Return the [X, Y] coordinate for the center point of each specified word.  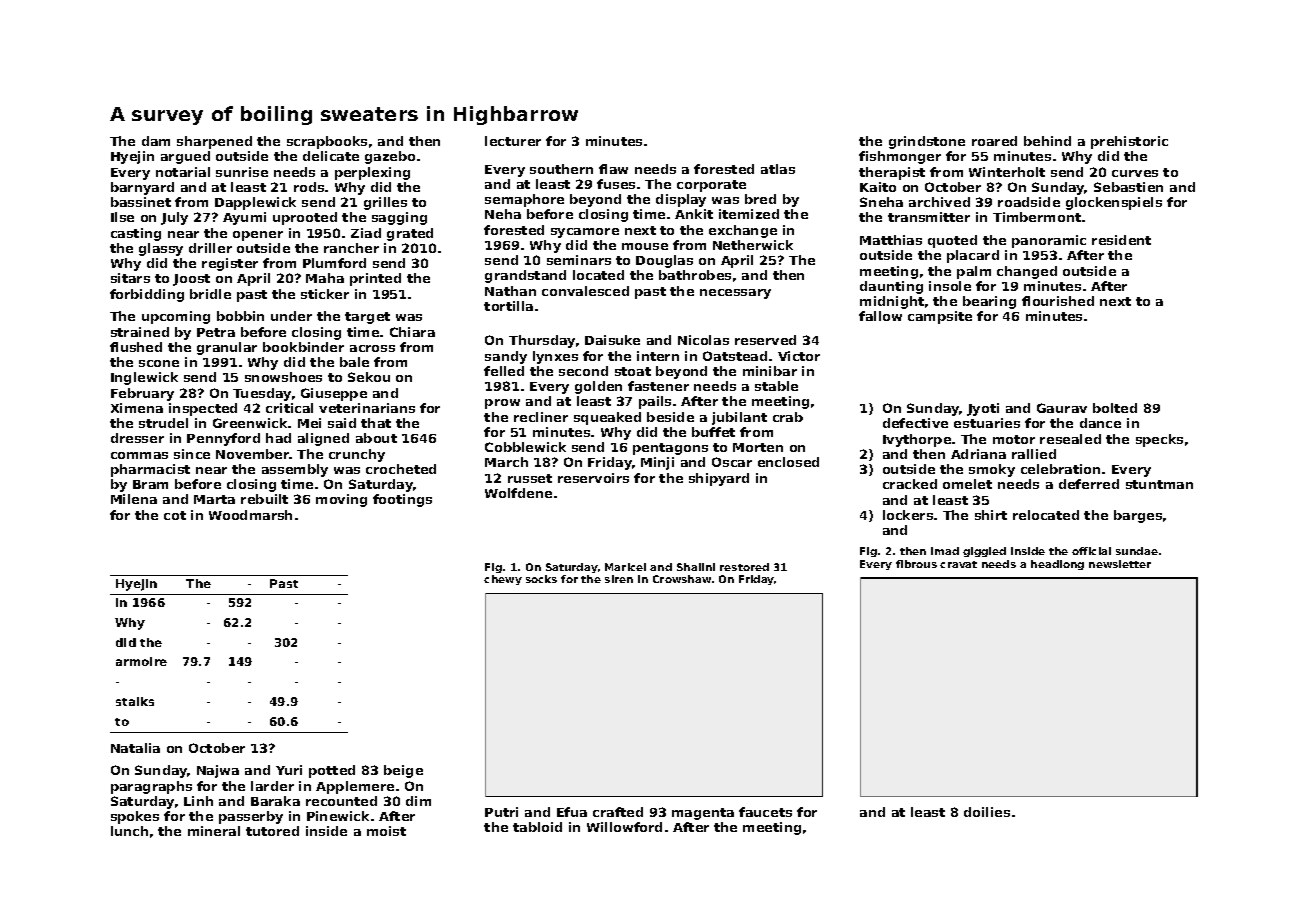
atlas [778, 169]
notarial [183, 172]
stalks [135, 701]
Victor [799, 356]
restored [744, 567]
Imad [945, 551]
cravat [958, 564]
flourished [1058, 301]
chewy [503, 580]
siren [619, 579]
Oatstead [735, 356]
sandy [506, 357]
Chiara [412, 332]
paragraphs [151, 787]
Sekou [369, 377]
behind [1047, 141]
